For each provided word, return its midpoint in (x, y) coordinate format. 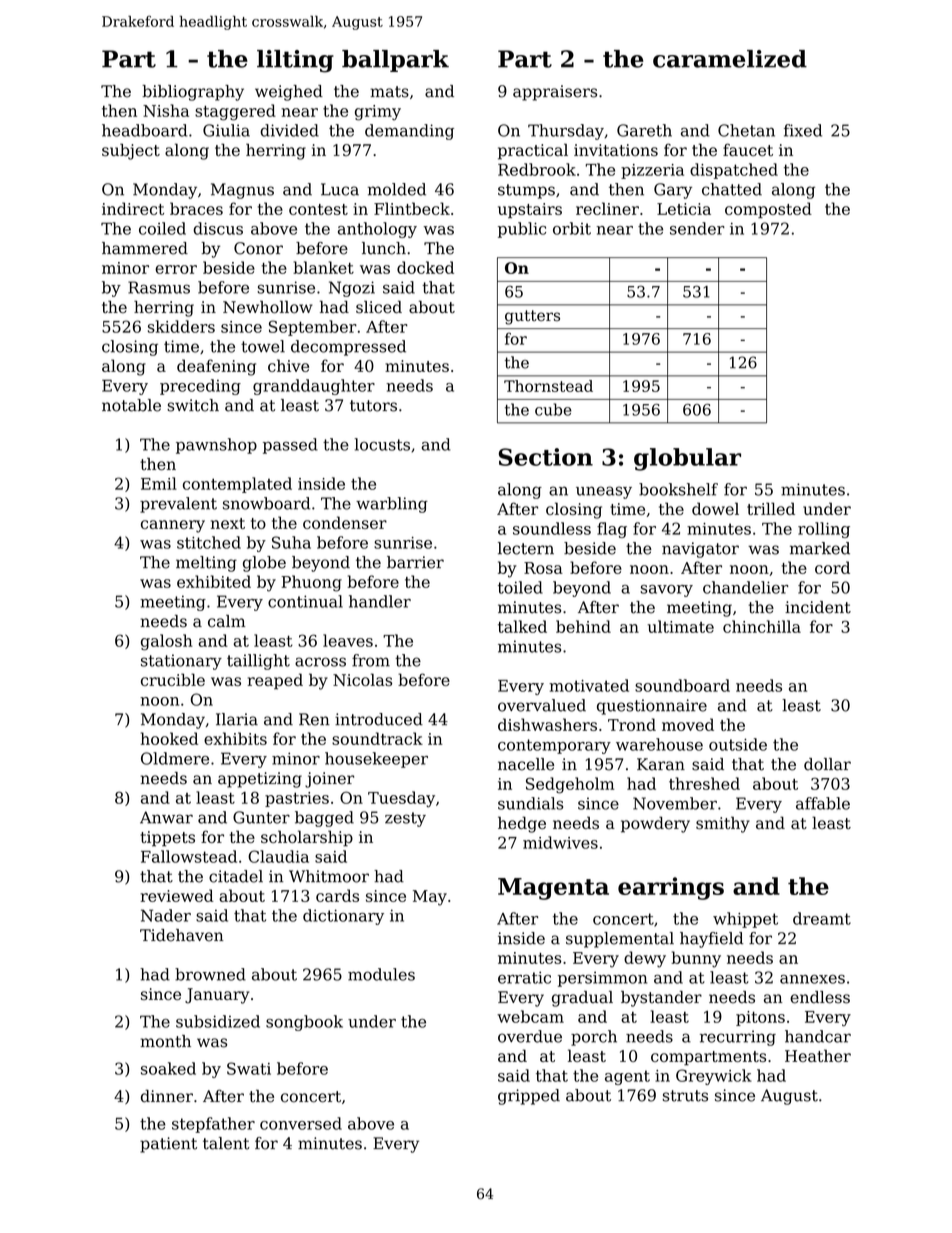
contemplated (237, 485)
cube (553, 409)
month (166, 1041)
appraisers (555, 93)
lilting (295, 61)
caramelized (730, 59)
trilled (771, 508)
